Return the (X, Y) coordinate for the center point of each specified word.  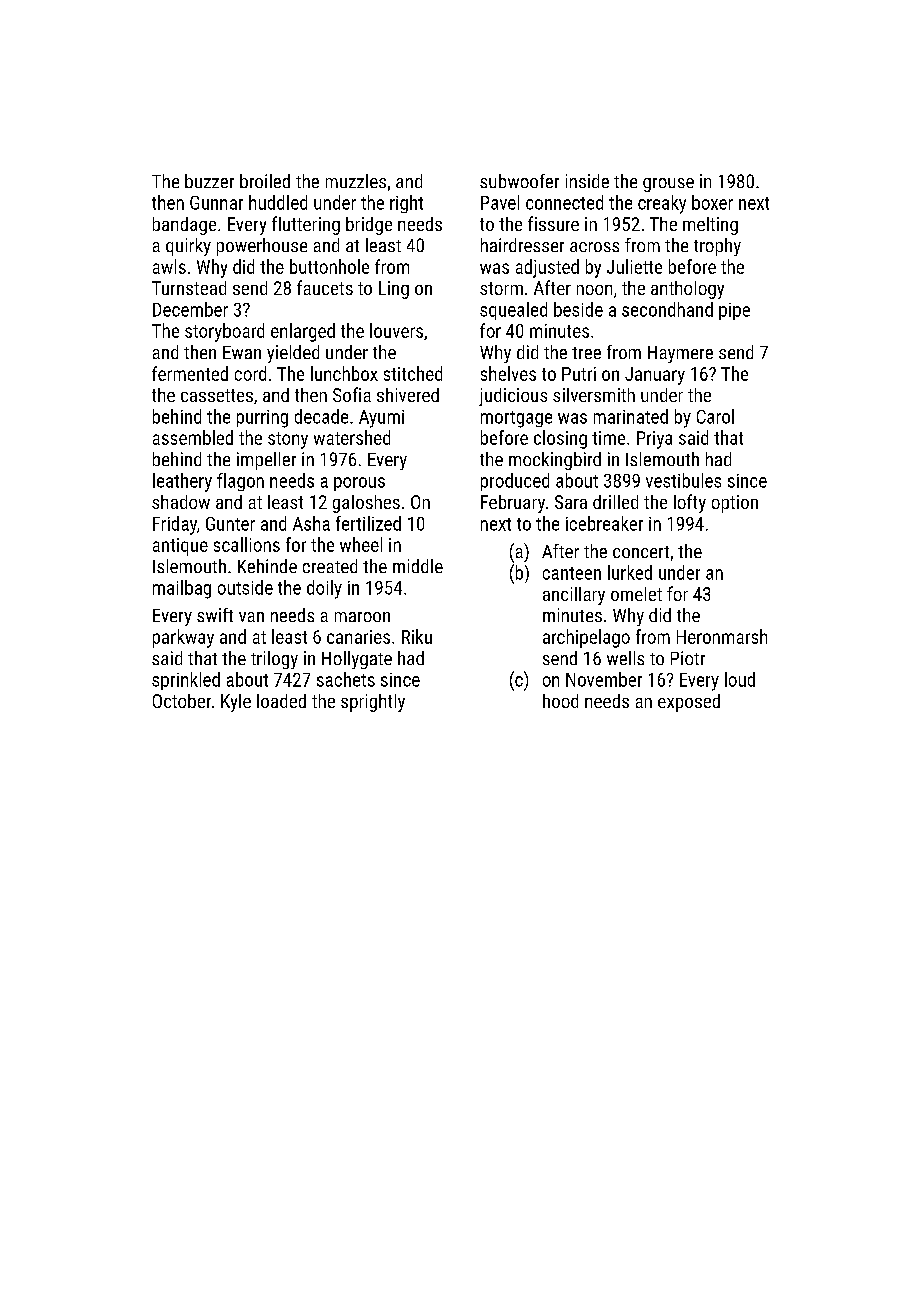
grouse (668, 185)
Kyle (236, 703)
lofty (690, 503)
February (513, 504)
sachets (346, 679)
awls (169, 266)
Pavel (500, 202)
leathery (182, 482)
